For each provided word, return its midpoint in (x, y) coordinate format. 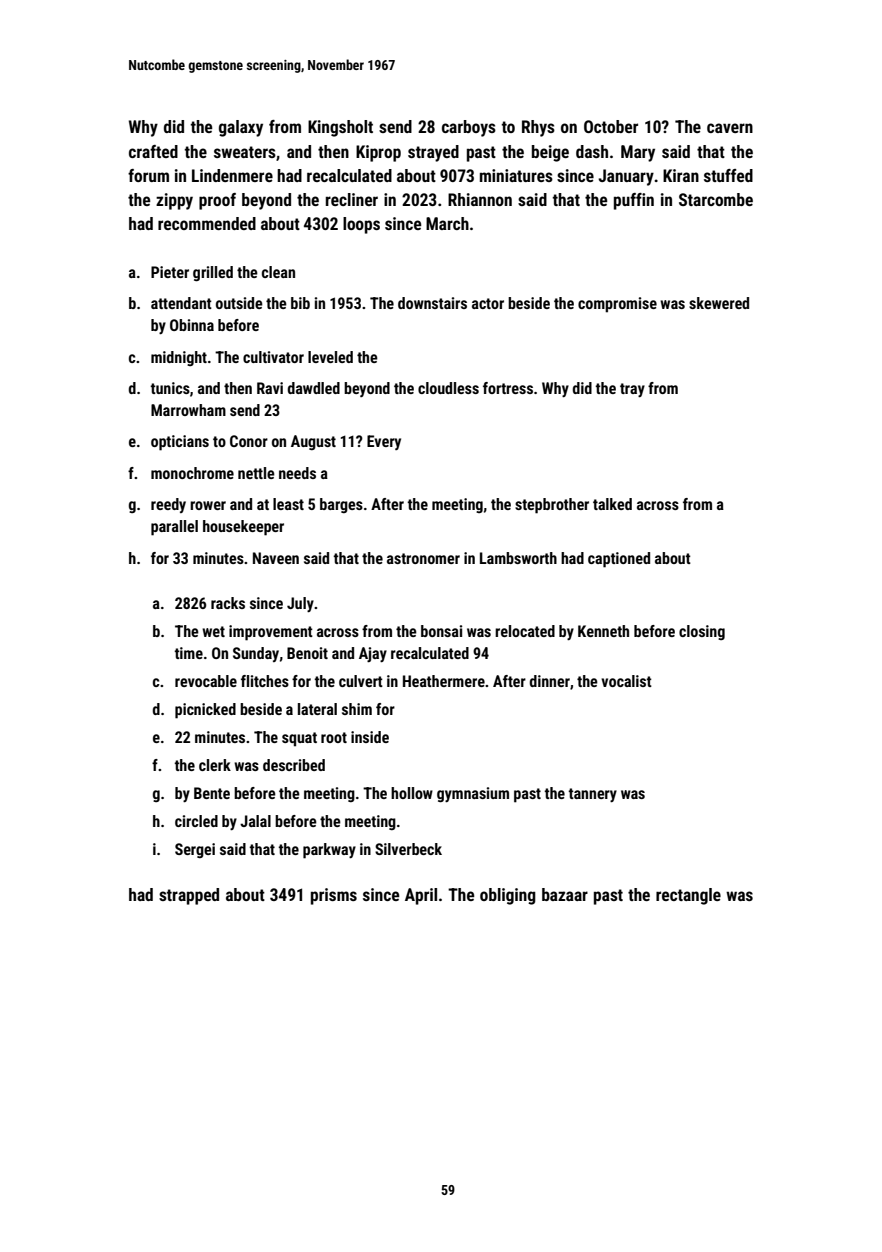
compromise (617, 305)
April (421, 896)
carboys (469, 128)
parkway (329, 851)
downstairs (432, 303)
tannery (593, 795)
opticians (180, 443)
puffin (634, 201)
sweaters (245, 152)
